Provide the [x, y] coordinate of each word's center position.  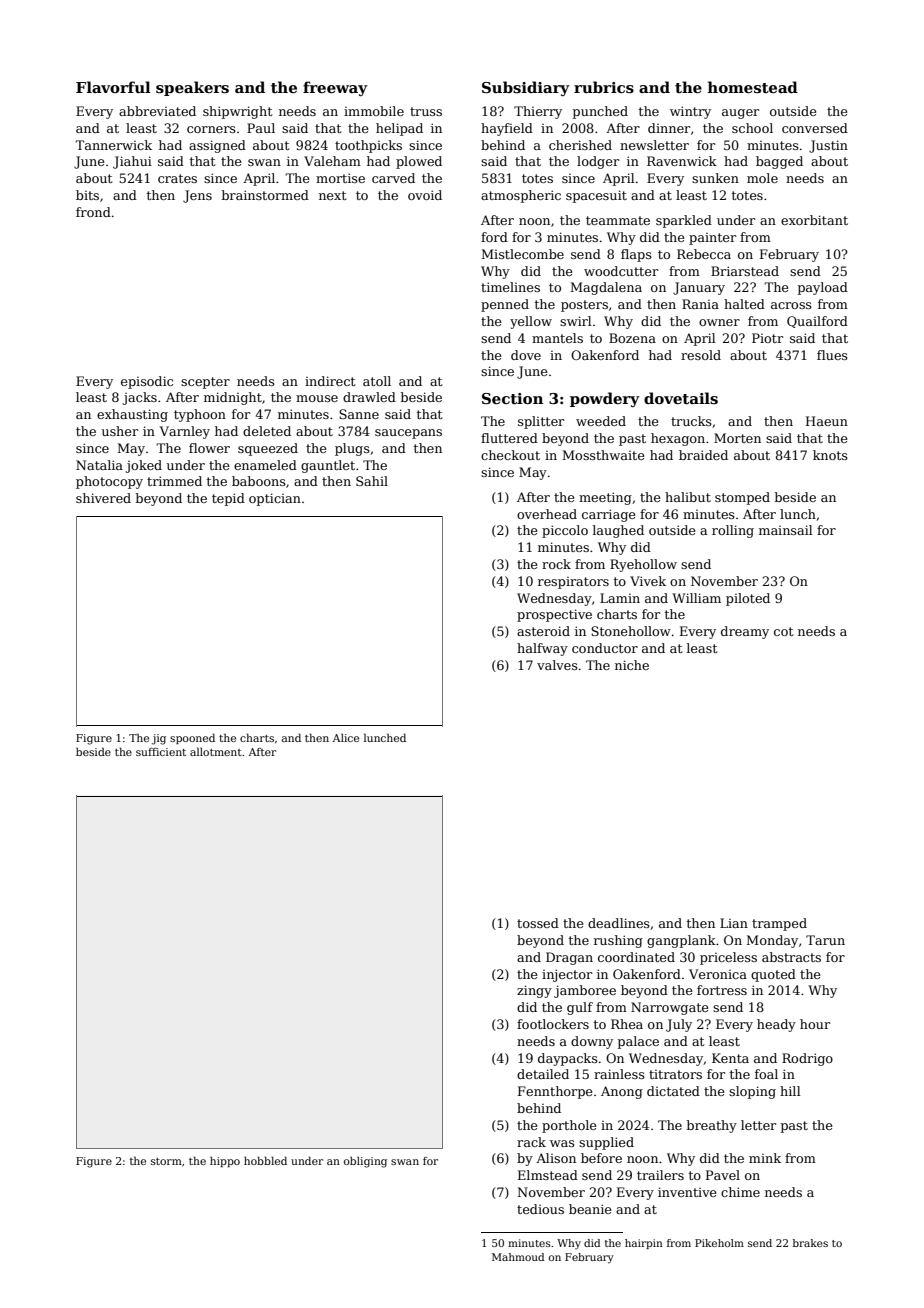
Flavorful [113, 87]
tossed [538, 923]
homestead [753, 87]
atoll [377, 381]
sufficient [161, 752]
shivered [103, 498]
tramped [779, 924]
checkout [510, 455]
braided [703, 455]
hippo [225, 1162]
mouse [317, 398]
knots [830, 455]
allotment [216, 751]
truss [426, 111]
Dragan [569, 958]
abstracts [791, 957]
